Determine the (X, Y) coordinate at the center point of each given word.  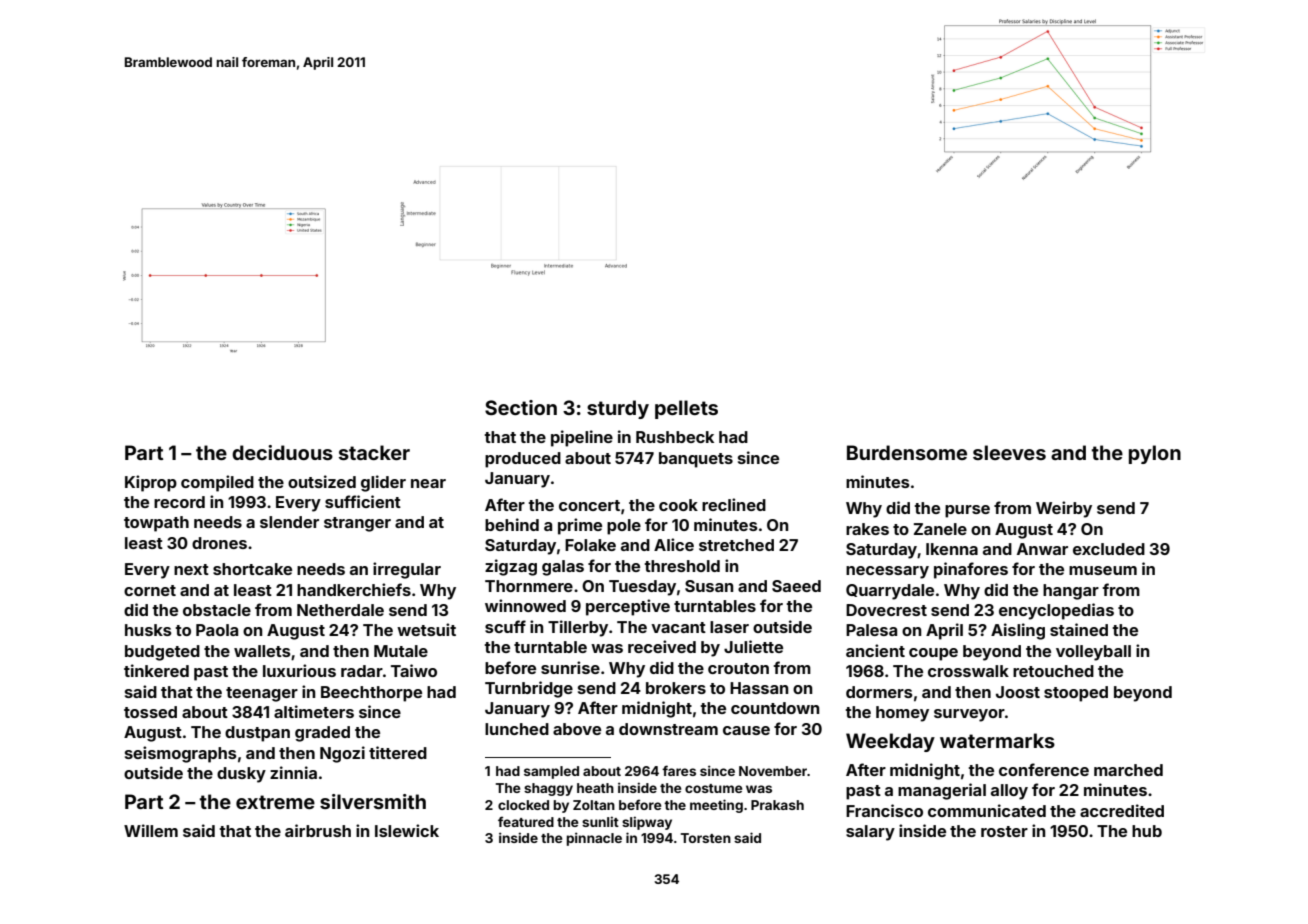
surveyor (969, 715)
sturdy (618, 409)
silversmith (373, 801)
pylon (1155, 454)
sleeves (1009, 452)
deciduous (282, 452)
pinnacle (594, 839)
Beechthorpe (371, 694)
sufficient (363, 501)
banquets (696, 460)
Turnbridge (529, 689)
